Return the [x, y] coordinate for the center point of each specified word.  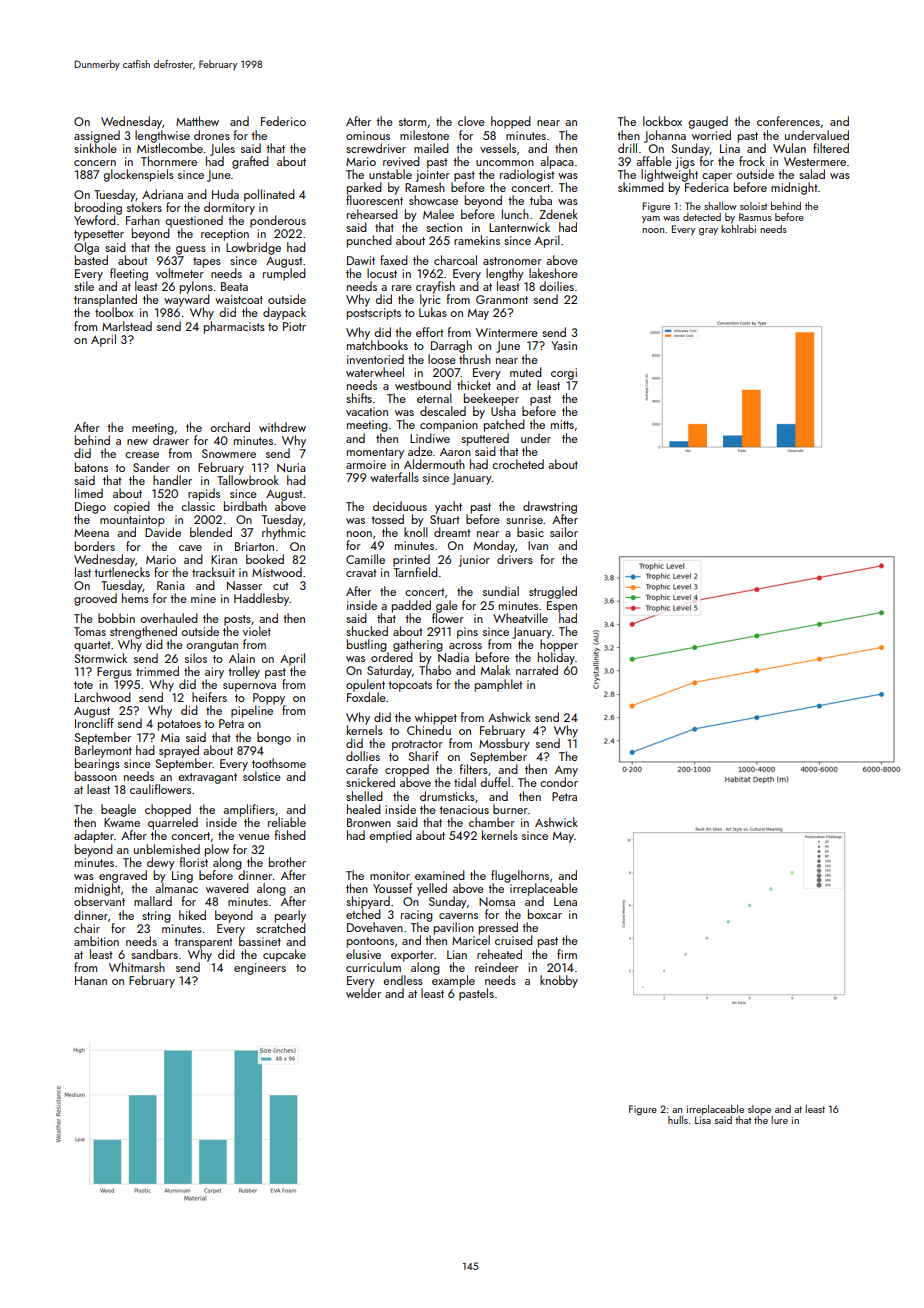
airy [214, 673]
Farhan [143, 220]
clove [471, 121]
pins [467, 633]
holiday [556, 658]
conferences [788, 121]
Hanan [91, 980]
